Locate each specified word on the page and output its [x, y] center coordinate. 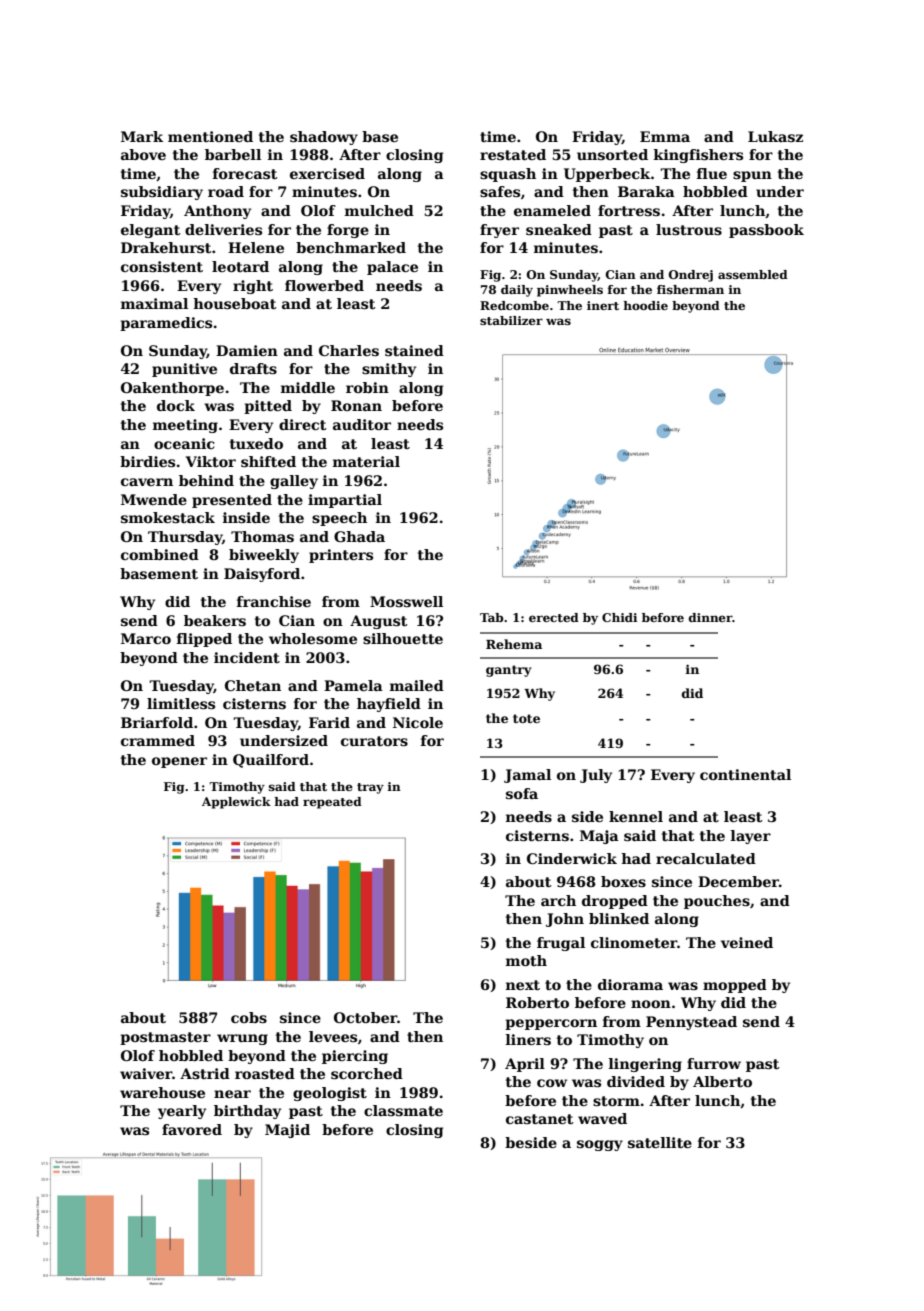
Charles [349, 350]
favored [192, 1129]
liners [528, 1039]
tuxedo [256, 443]
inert [603, 305]
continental [745, 774]
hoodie [646, 305]
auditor [362, 424]
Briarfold [157, 722]
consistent [162, 266]
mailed [417, 685]
